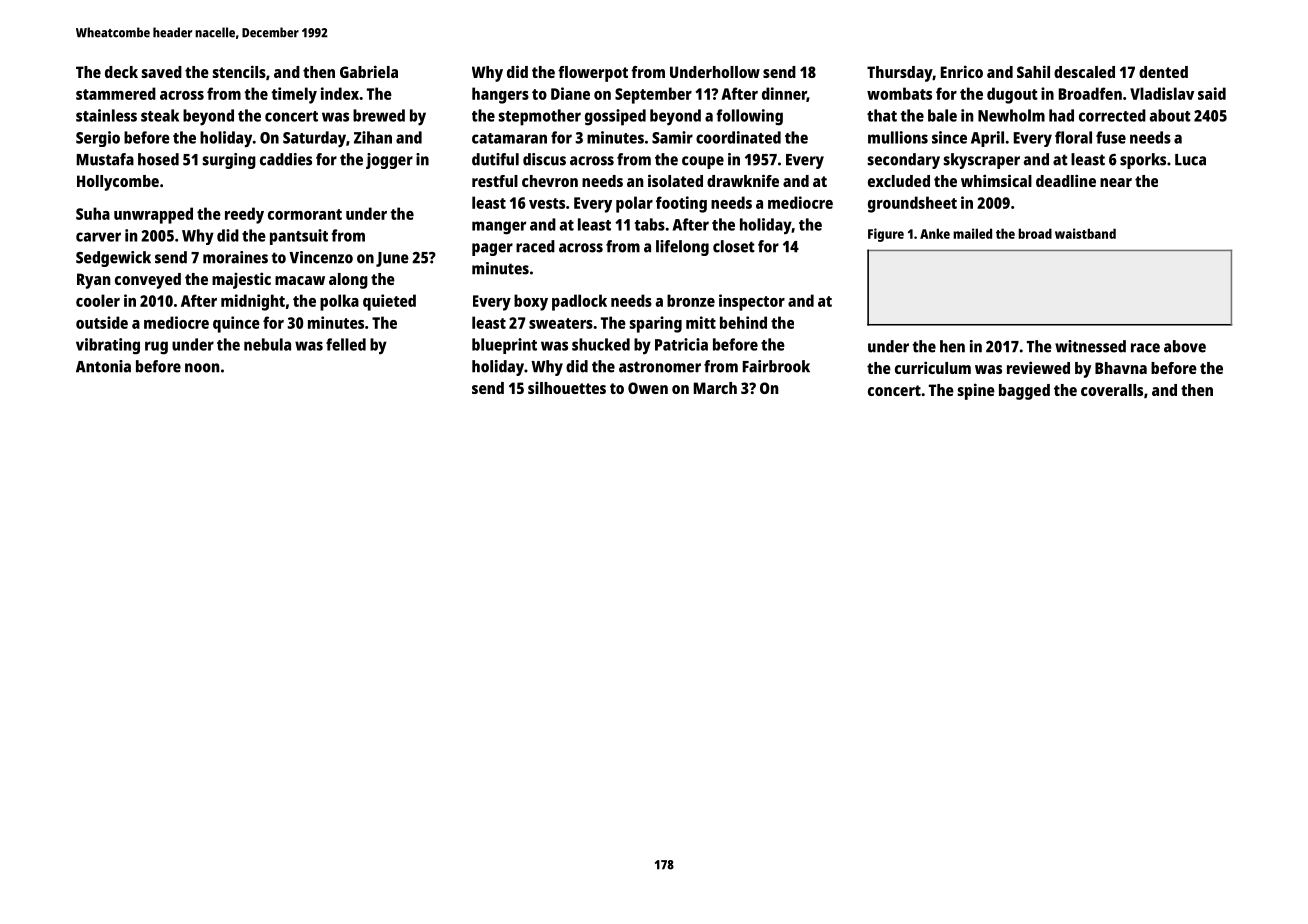 Image resolution: width=1308 pixels, height=924 pixels. Describe the element at coordinates (98, 237) in the screenshot. I see `carver` at that location.
